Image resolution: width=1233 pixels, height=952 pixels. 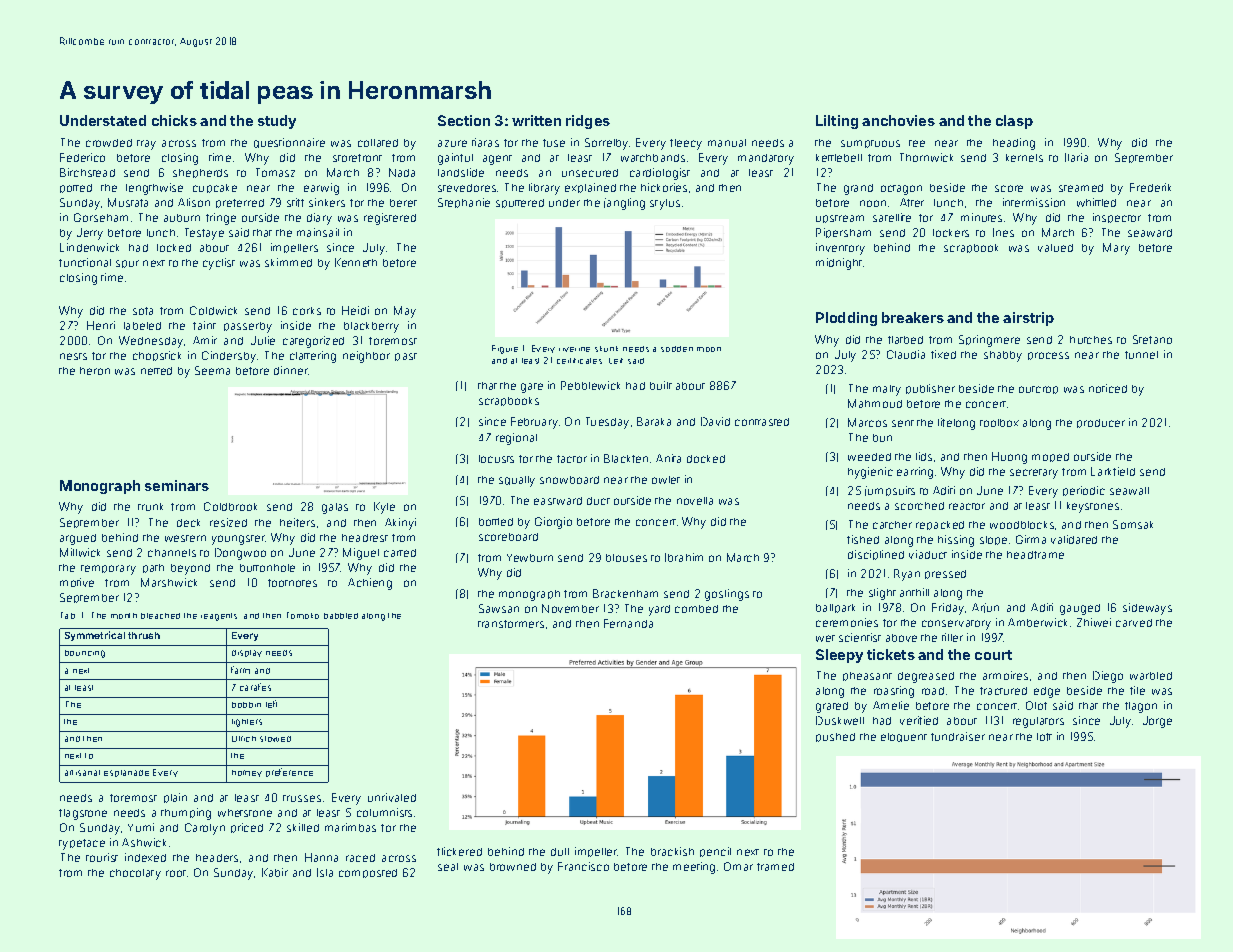 What do you see at coordinates (1151, 676) in the screenshot?
I see `warbled` at bounding box center [1151, 676].
